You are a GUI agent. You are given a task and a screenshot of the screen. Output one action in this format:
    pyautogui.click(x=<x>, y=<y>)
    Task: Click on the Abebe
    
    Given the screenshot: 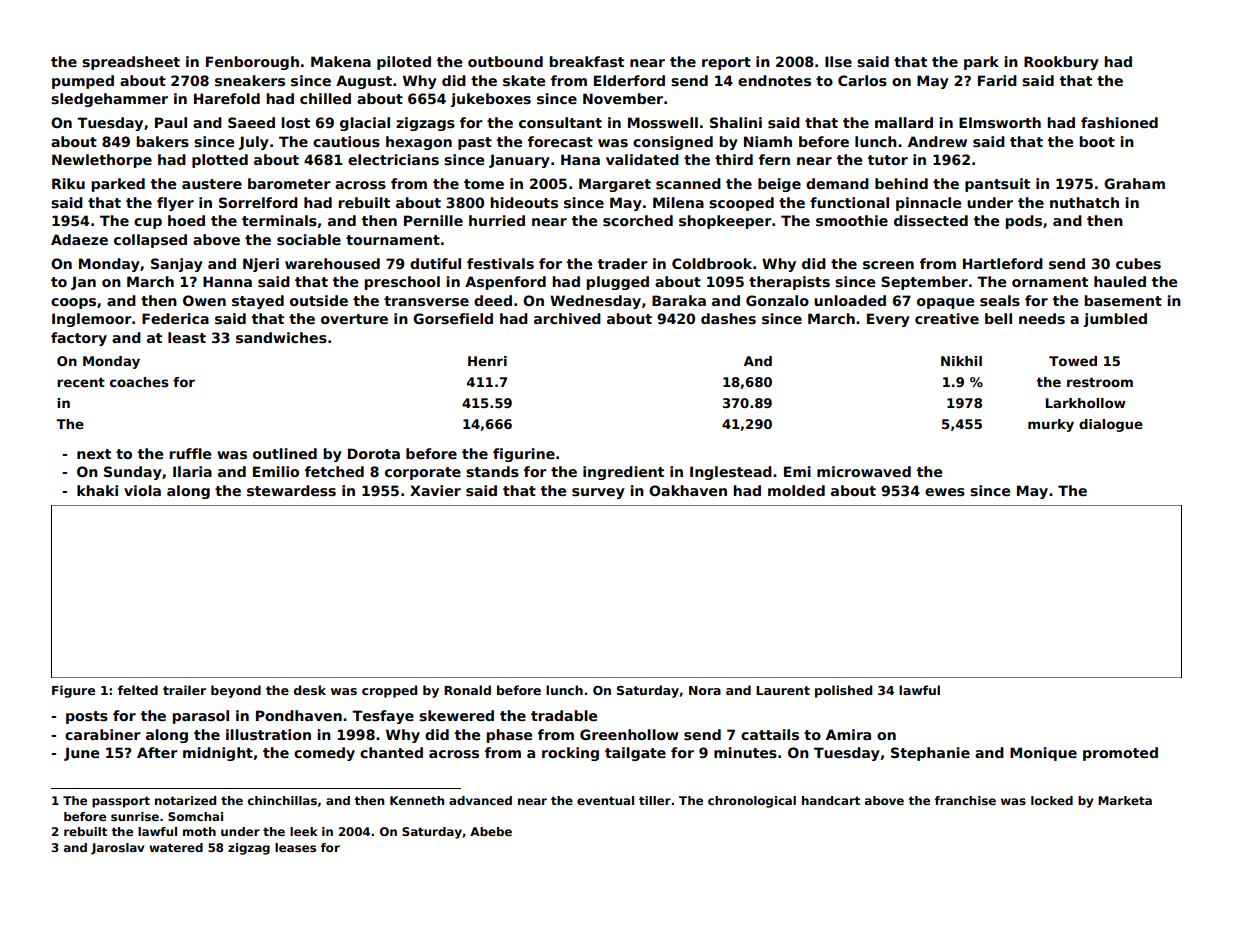 What is the action you would take?
    pyautogui.click(x=491, y=831)
